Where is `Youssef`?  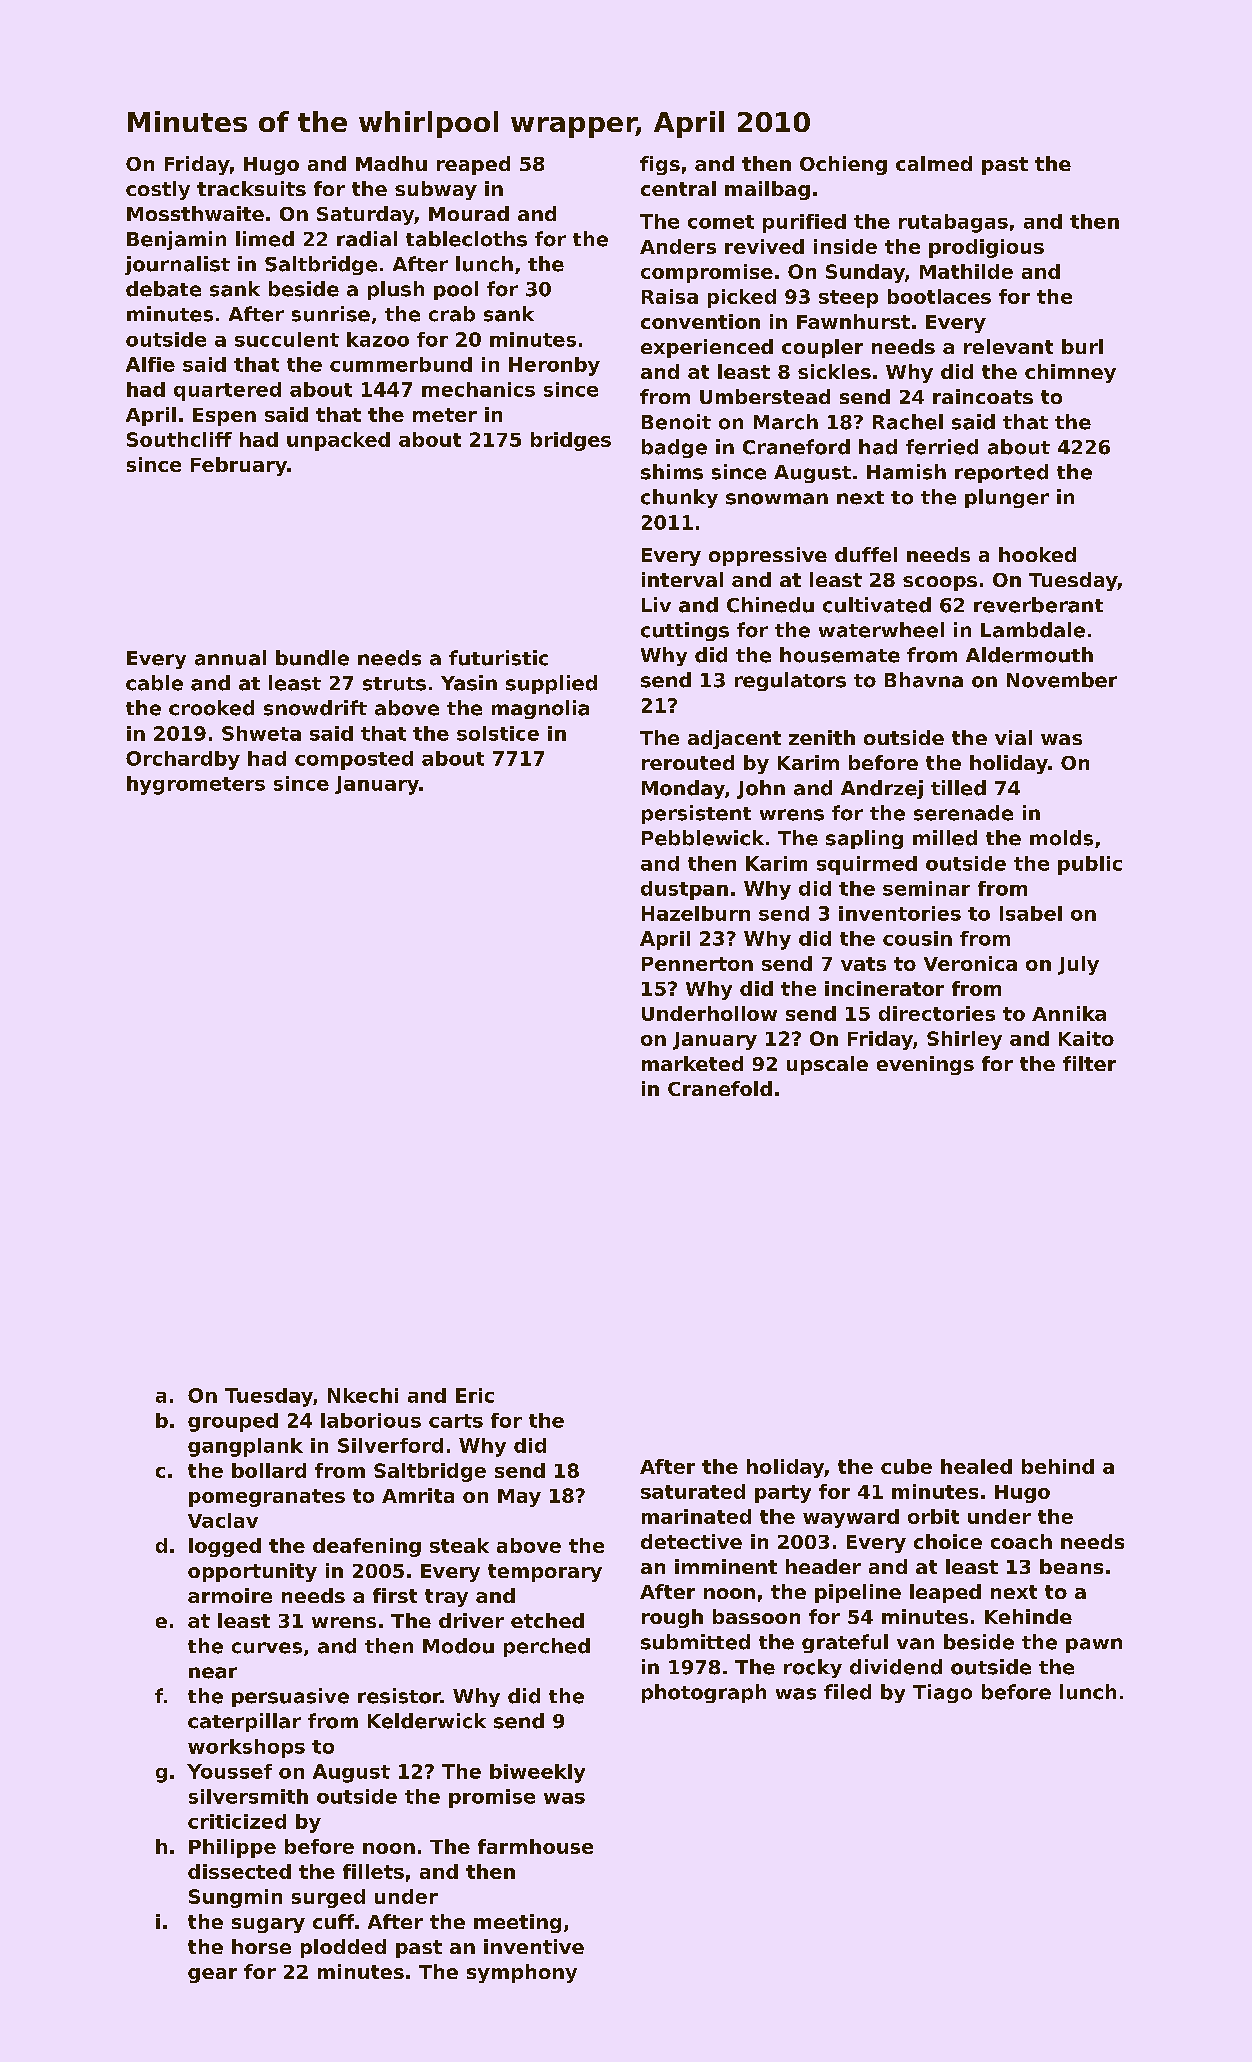 Youssef is located at coordinates (229, 1771).
